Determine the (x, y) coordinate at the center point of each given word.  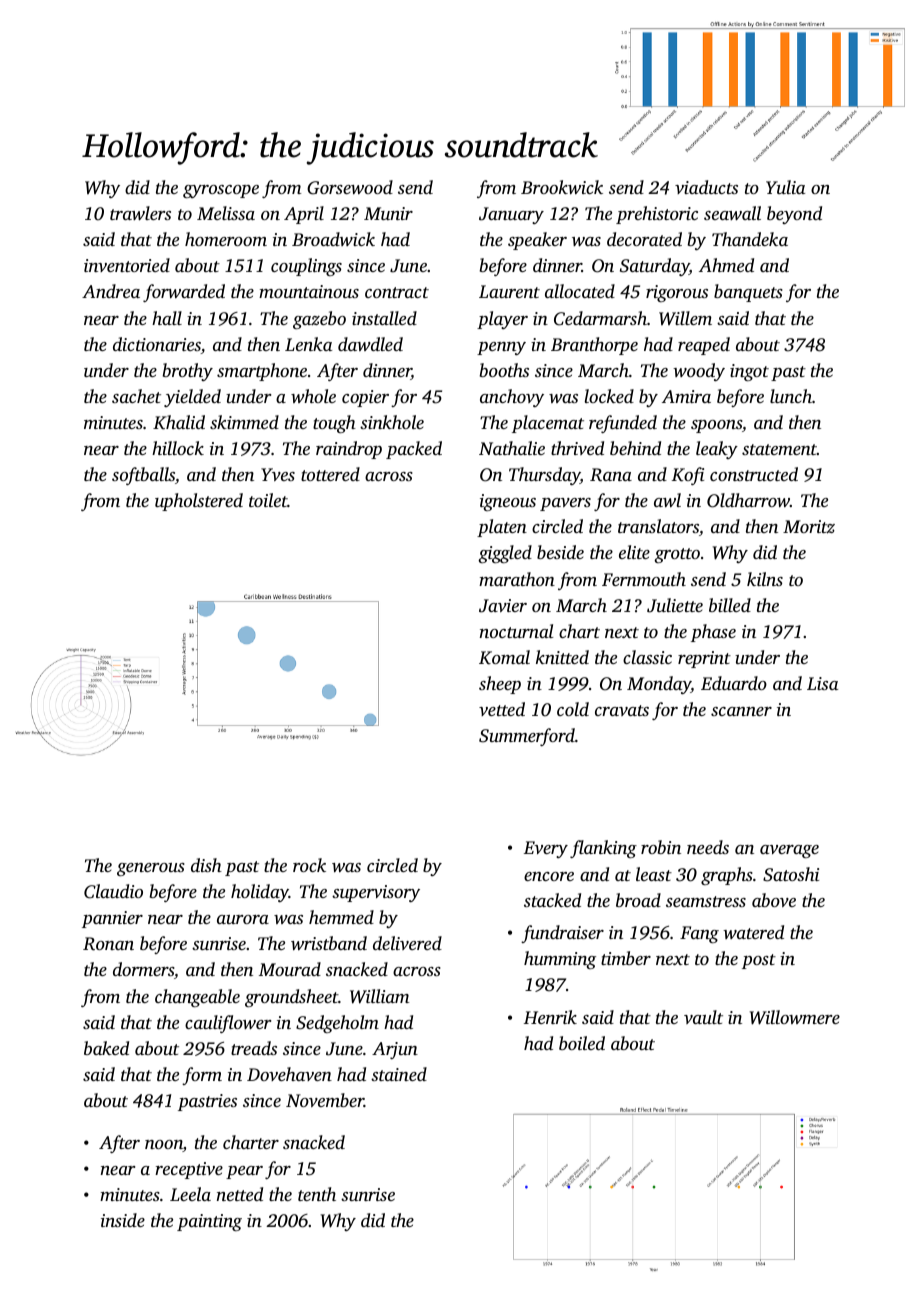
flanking (603, 849)
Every (546, 849)
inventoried (127, 265)
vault (703, 1017)
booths (504, 370)
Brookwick (562, 187)
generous (151, 869)
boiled (582, 1043)
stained (399, 1074)
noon (164, 1146)
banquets (748, 293)
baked (106, 1048)
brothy (188, 372)
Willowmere (795, 1017)
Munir (388, 213)
